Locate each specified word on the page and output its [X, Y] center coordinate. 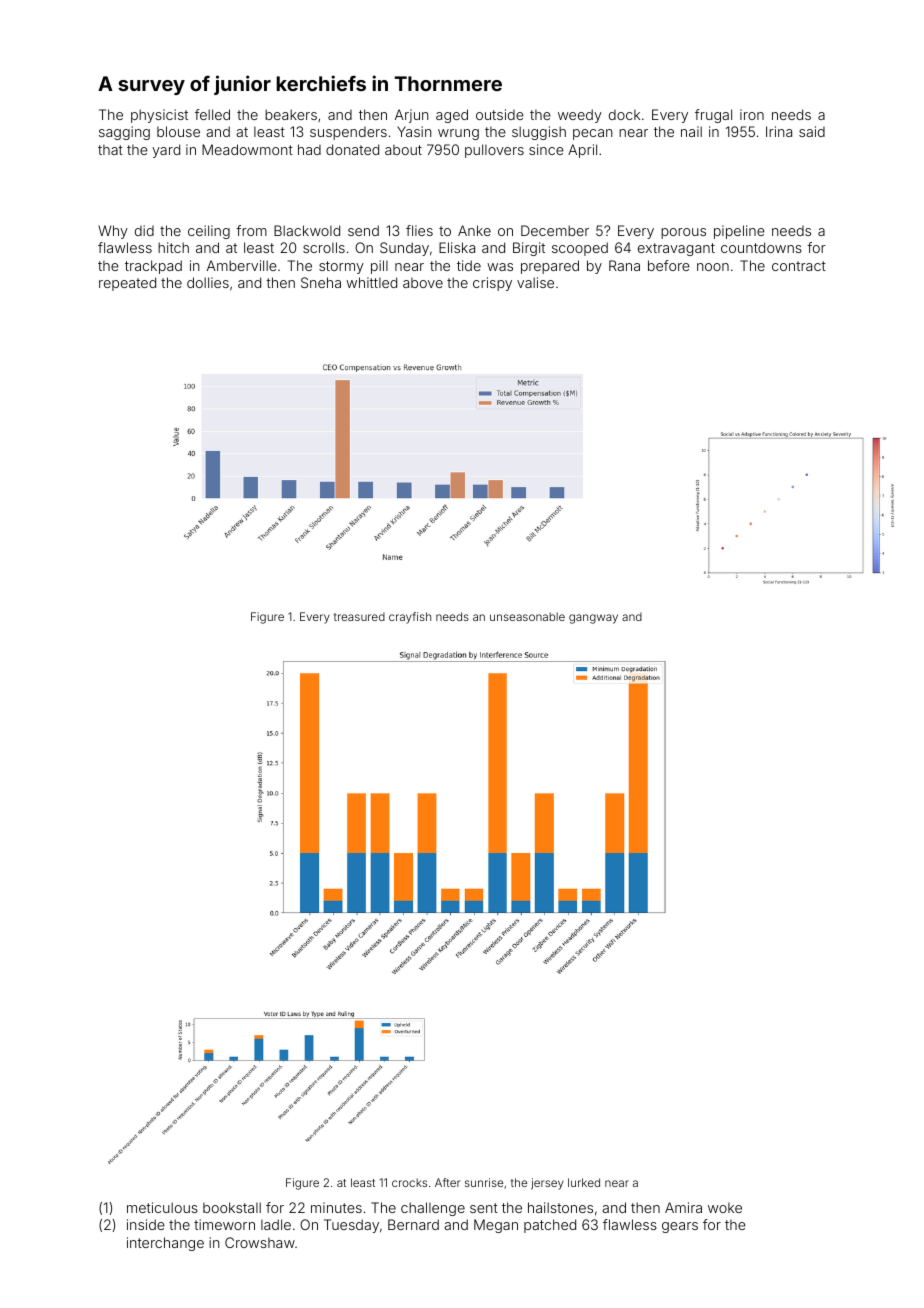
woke [725, 1208]
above [423, 283]
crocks [409, 1182]
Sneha [321, 282]
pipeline [739, 232]
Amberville [242, 265]
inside [146, 1224]
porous [683, 233]
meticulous [162, 1207]
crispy [492, 284]
